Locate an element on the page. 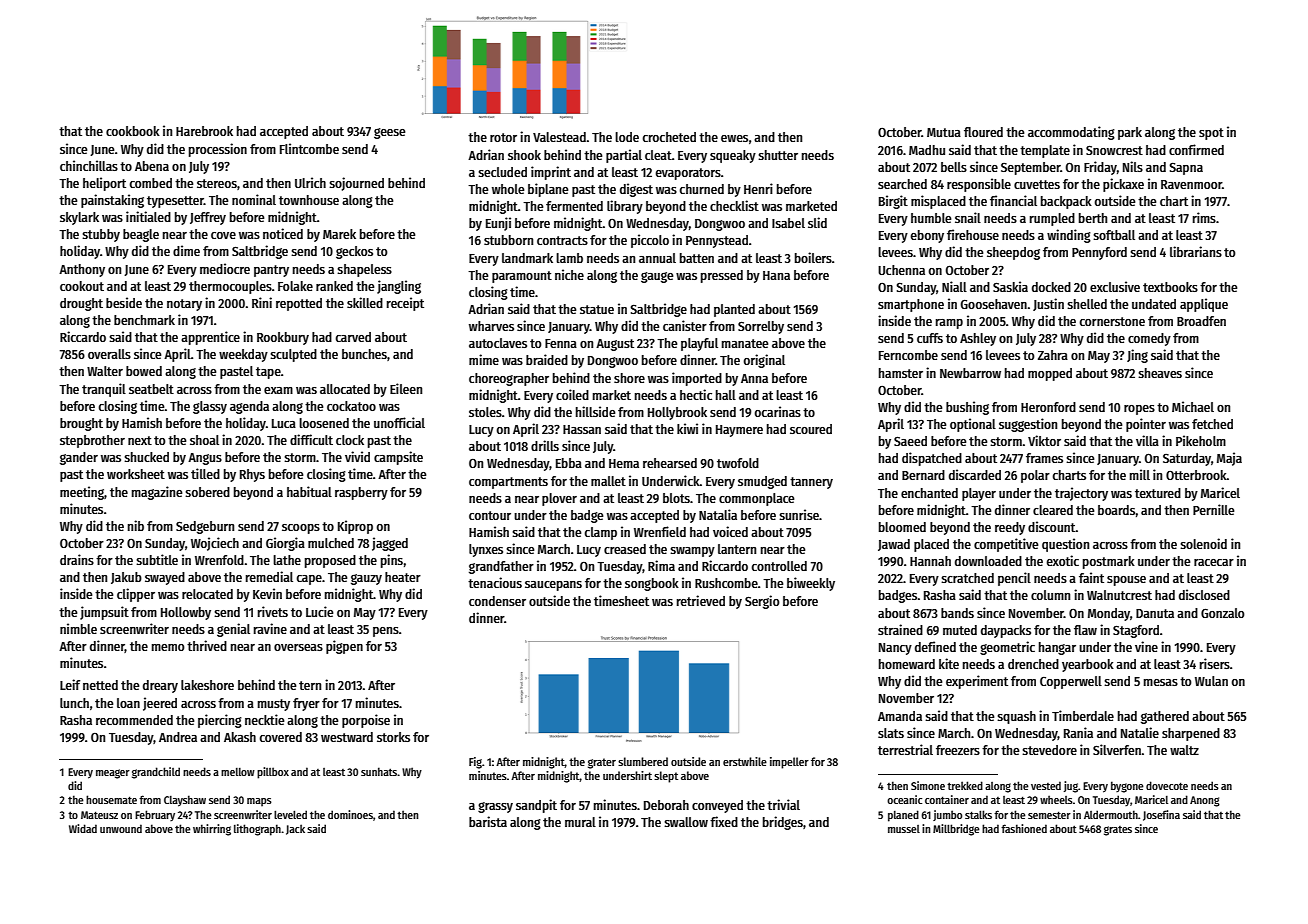  Maja is located at coordinates (1229, 459).
